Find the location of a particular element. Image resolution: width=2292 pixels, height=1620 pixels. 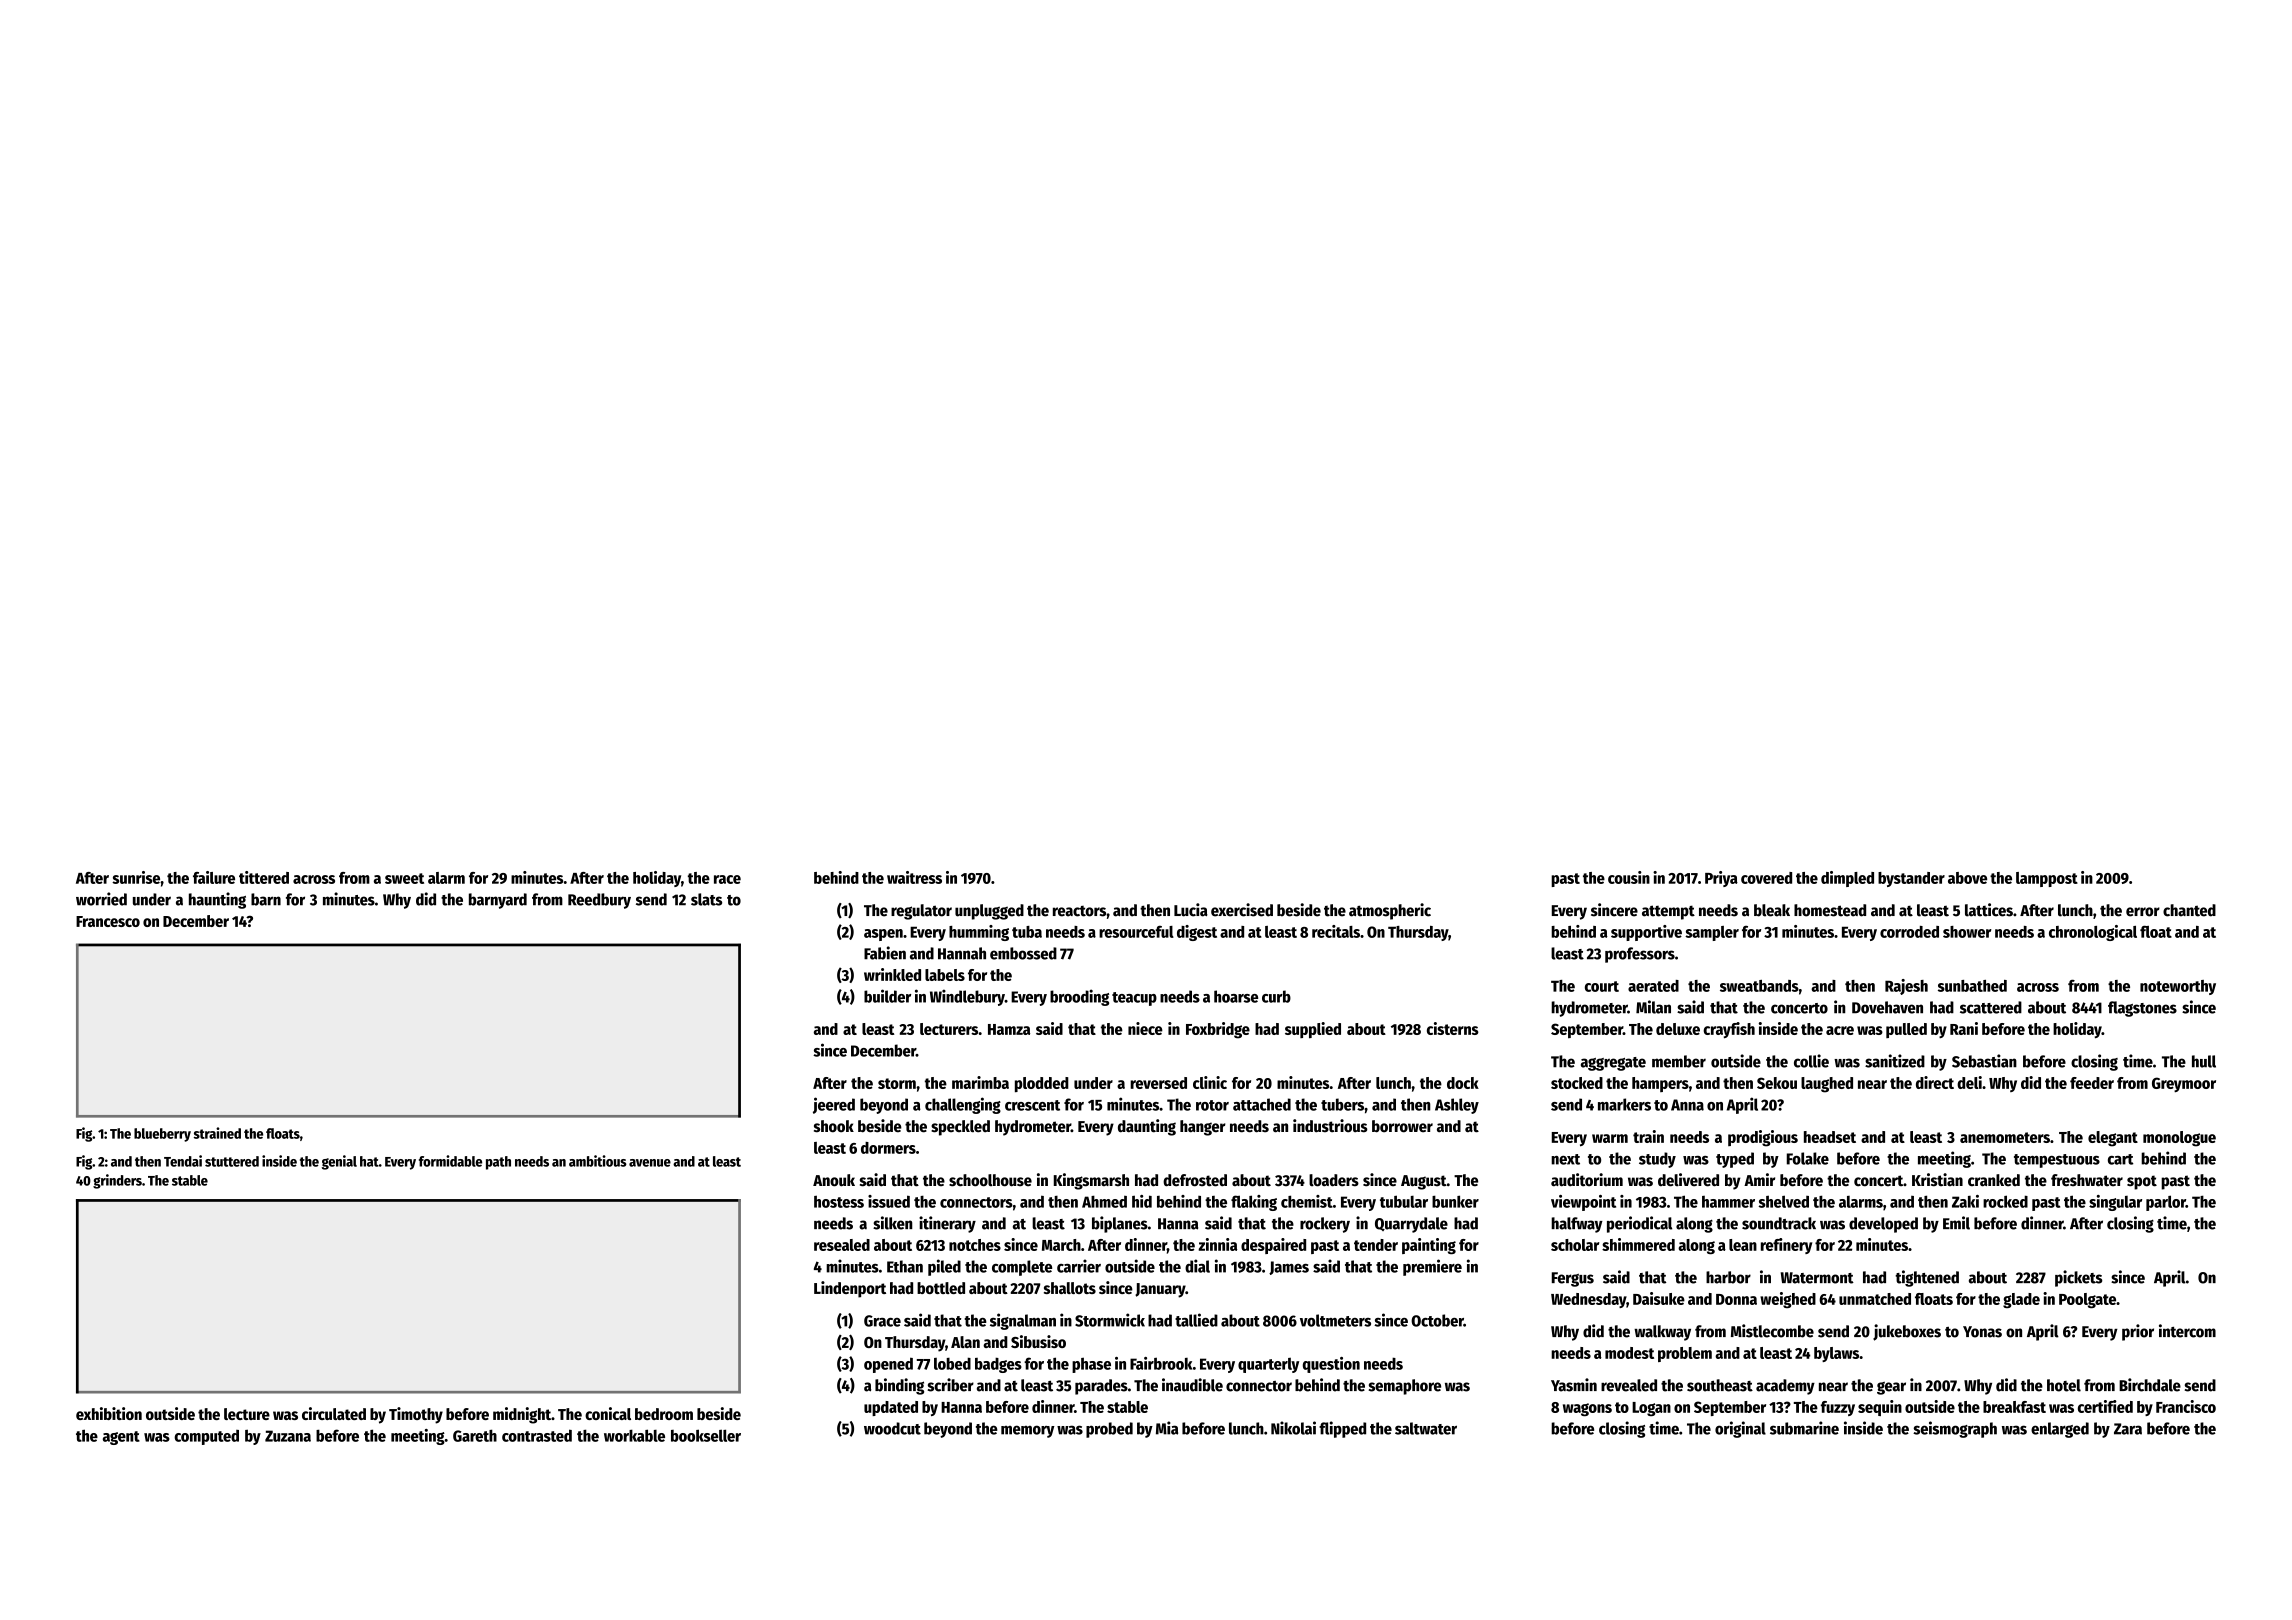

developed is located at coordinates (1883, 1225).
